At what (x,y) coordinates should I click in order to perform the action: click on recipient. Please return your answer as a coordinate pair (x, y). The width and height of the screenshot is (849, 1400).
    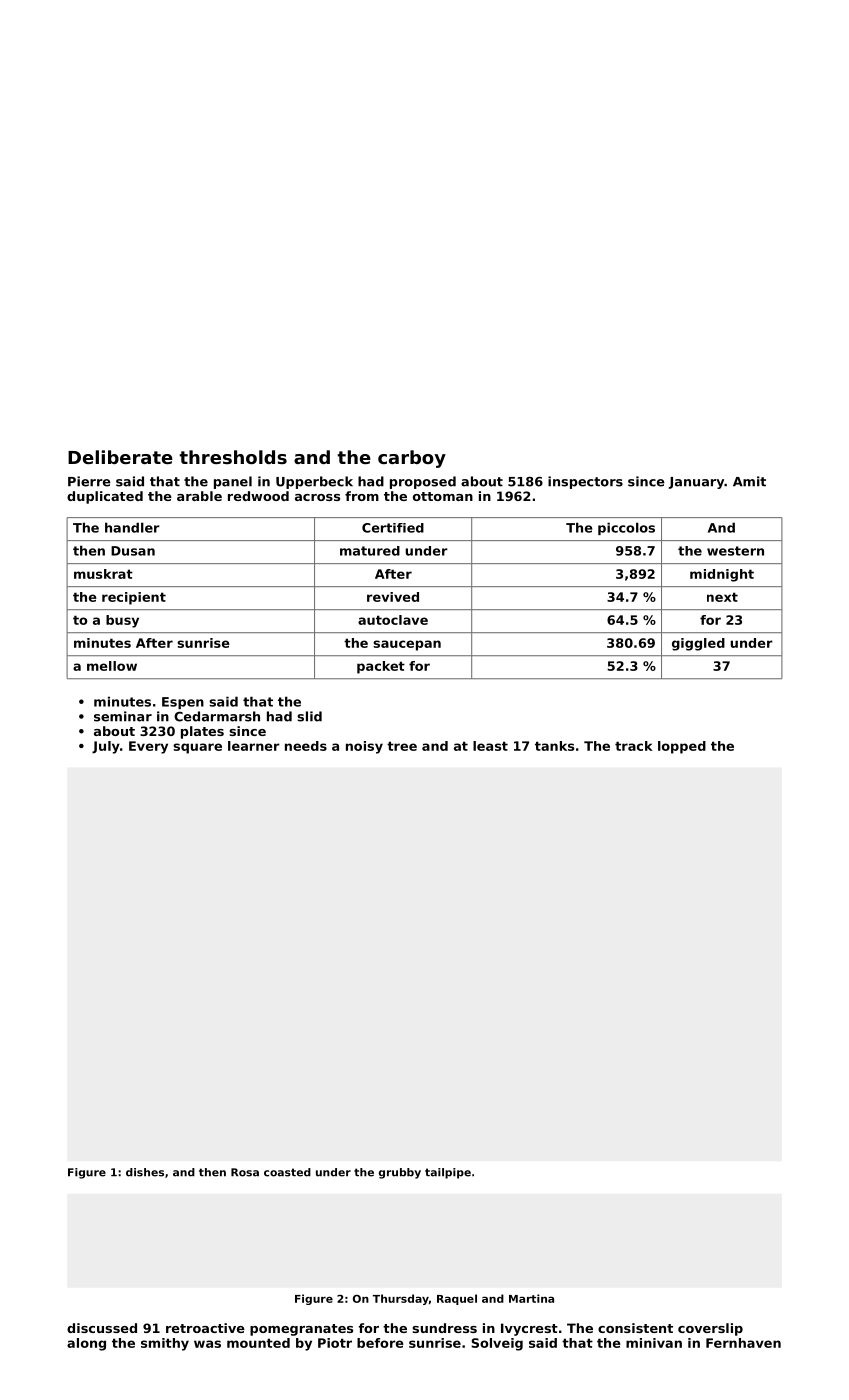
    Looking at the image, I should click on (134, 598).
